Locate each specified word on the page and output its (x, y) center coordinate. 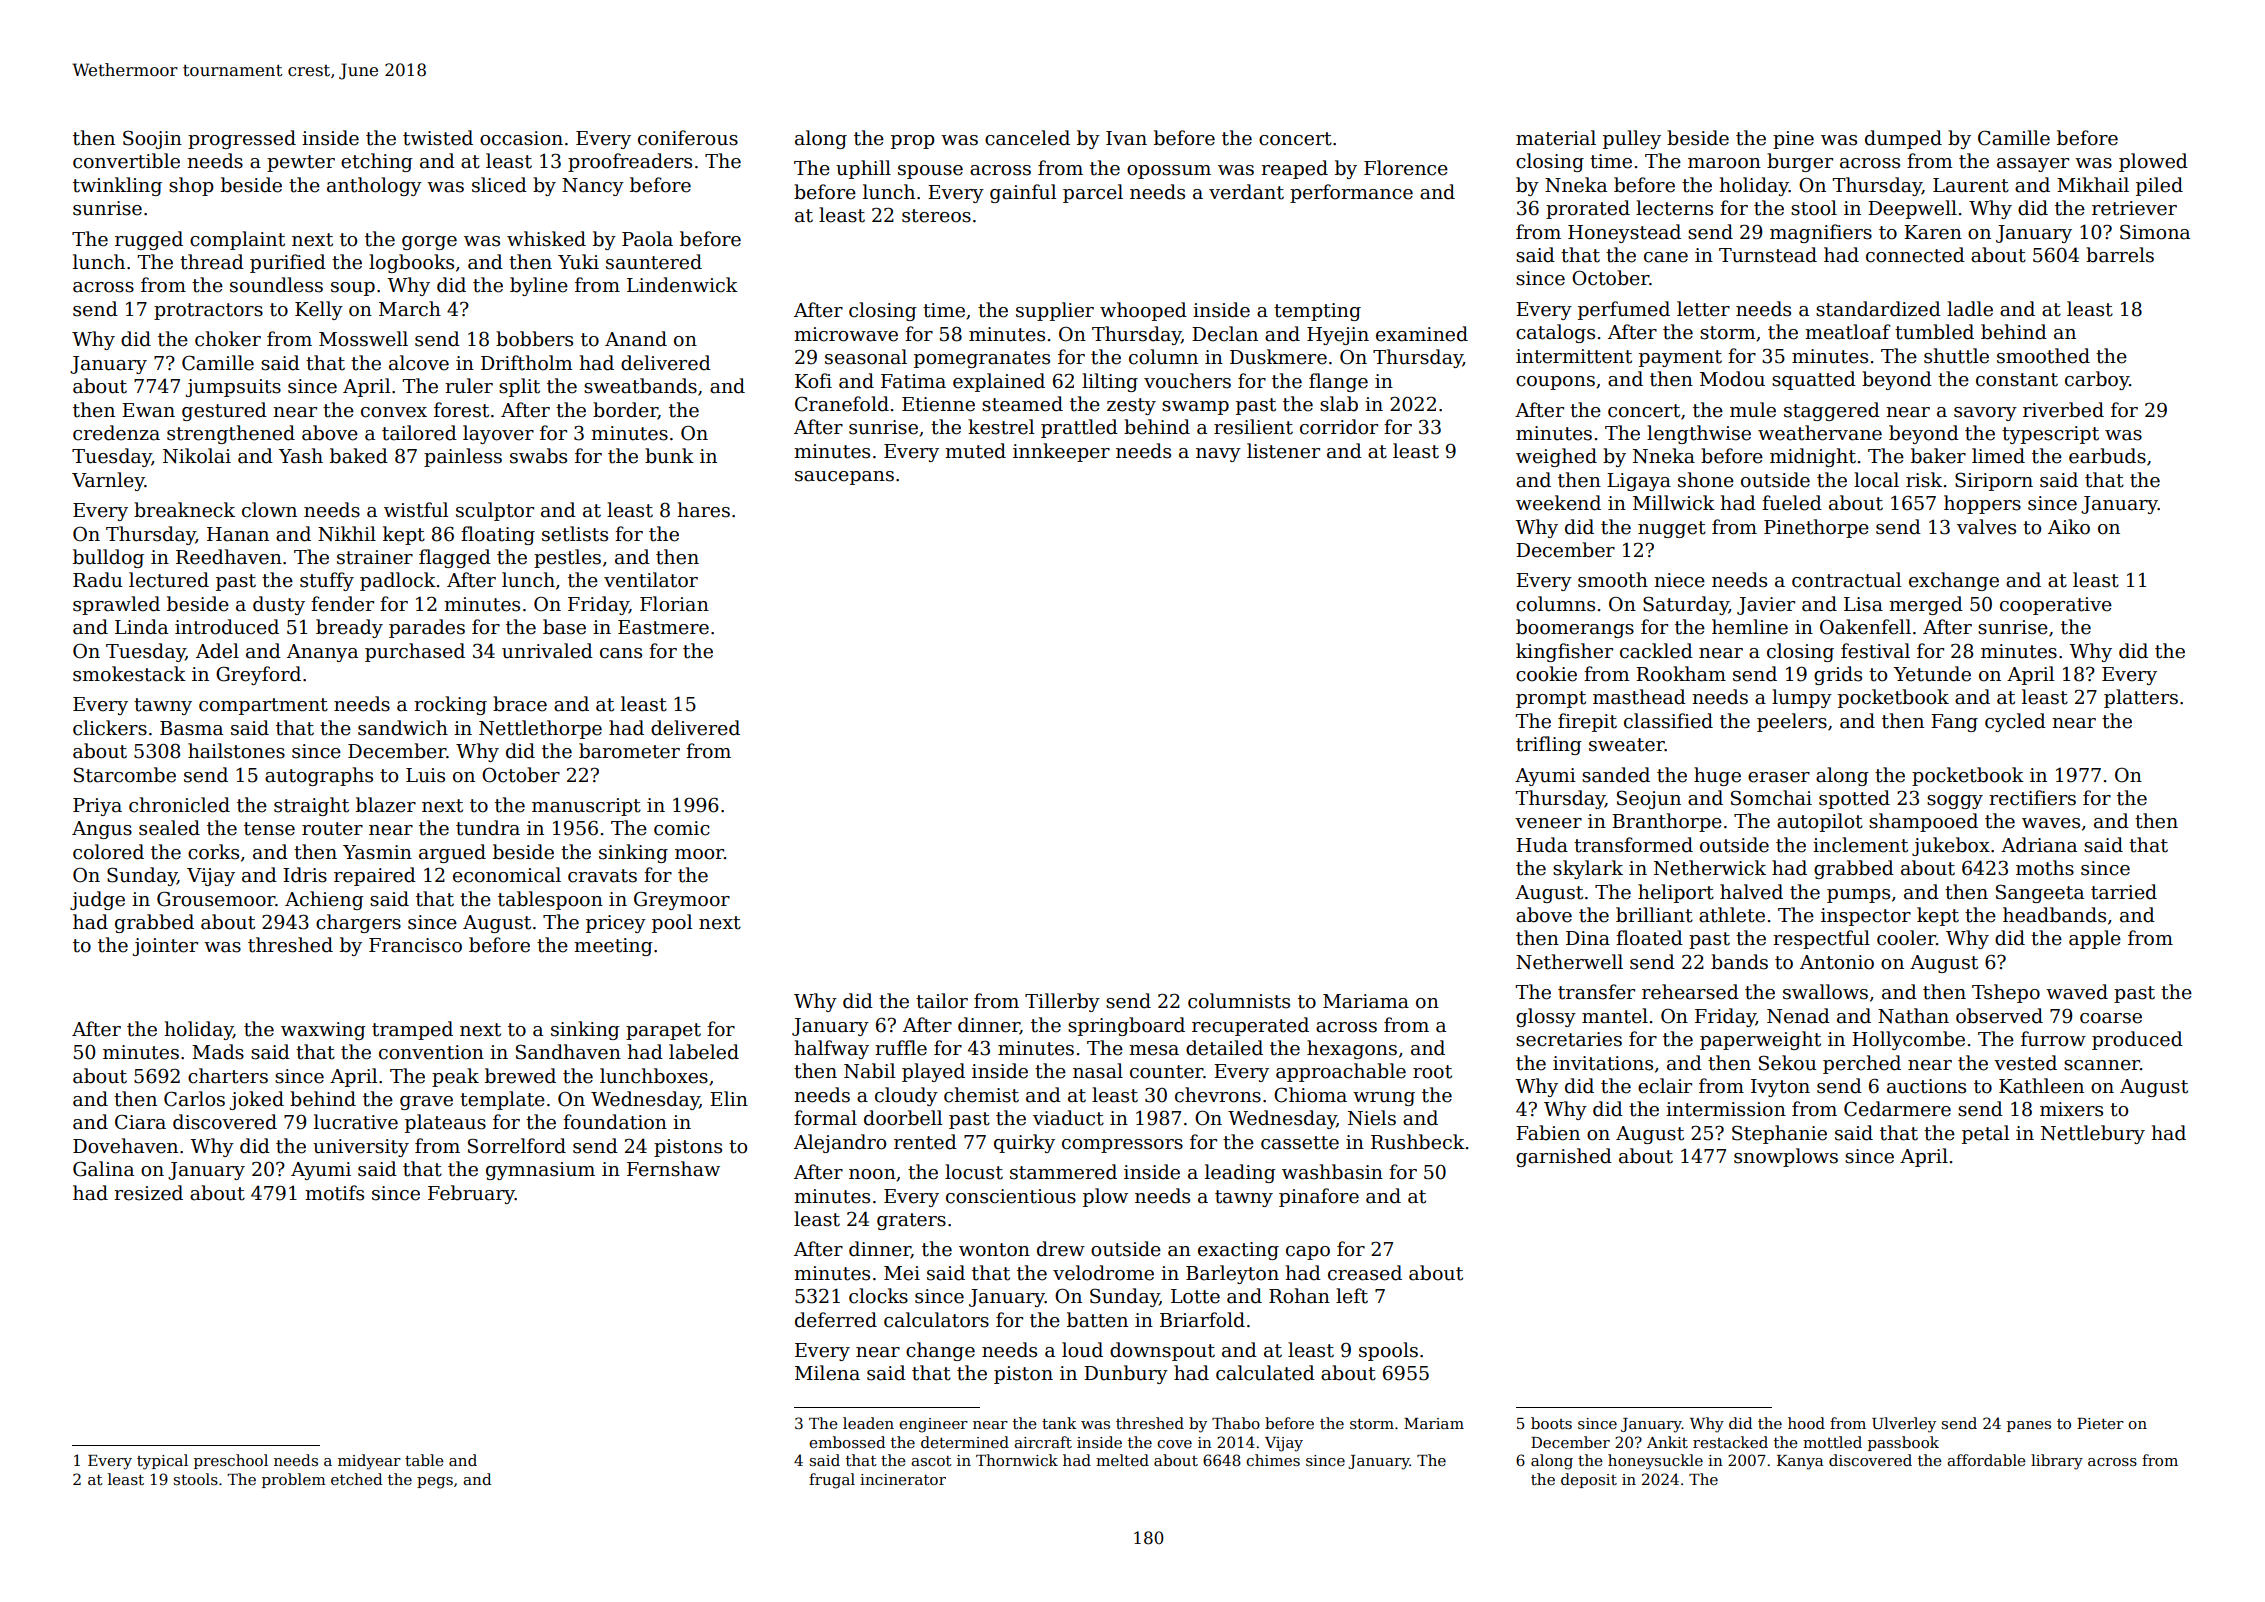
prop (913, 142)
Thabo (1236, 1423)
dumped (1903, 139)
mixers (2071, 1109)
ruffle (901, 1048)
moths (2045, 868)
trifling (1549, 745)
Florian (674, 604)
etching (377, 162)
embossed (847, 1442)
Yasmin (377, 852)
